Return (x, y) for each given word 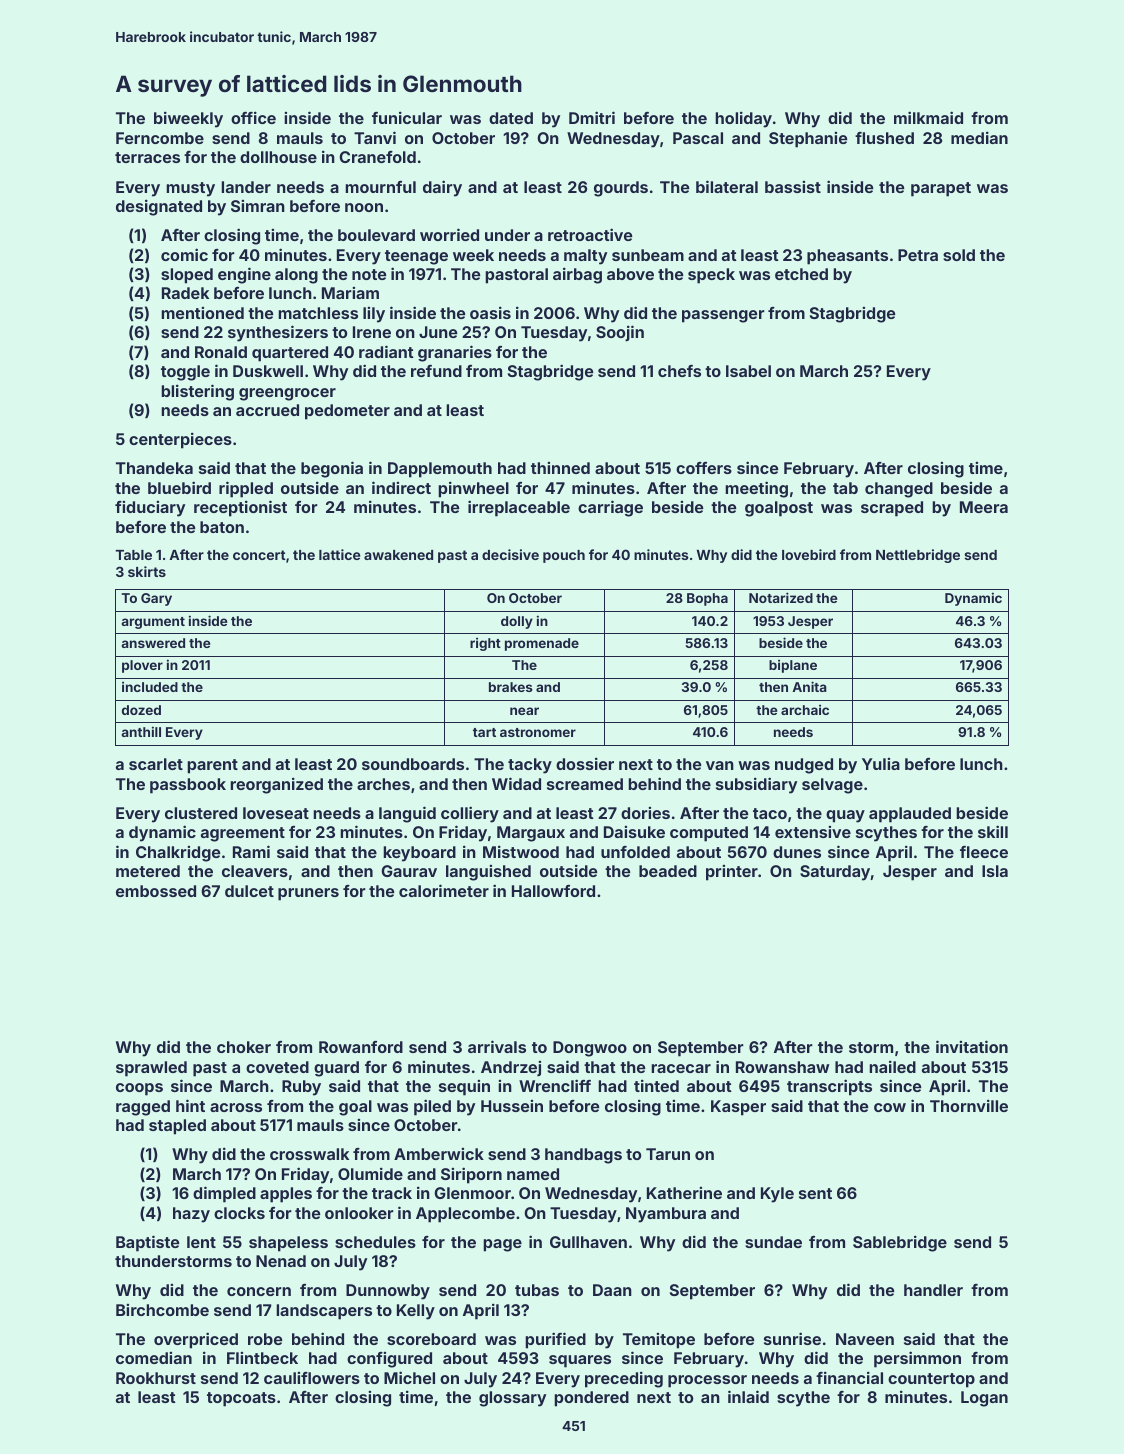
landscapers (324, 1312)
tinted (656, 1085)
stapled (177, 1127)
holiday (743, 119)
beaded (668, 871)
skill (993, 831)
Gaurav (409, 871)
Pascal (698, 138)
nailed (892, 1066)
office (253, 117)
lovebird (809, 554)
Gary (156, 599)
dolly (517, 622)
